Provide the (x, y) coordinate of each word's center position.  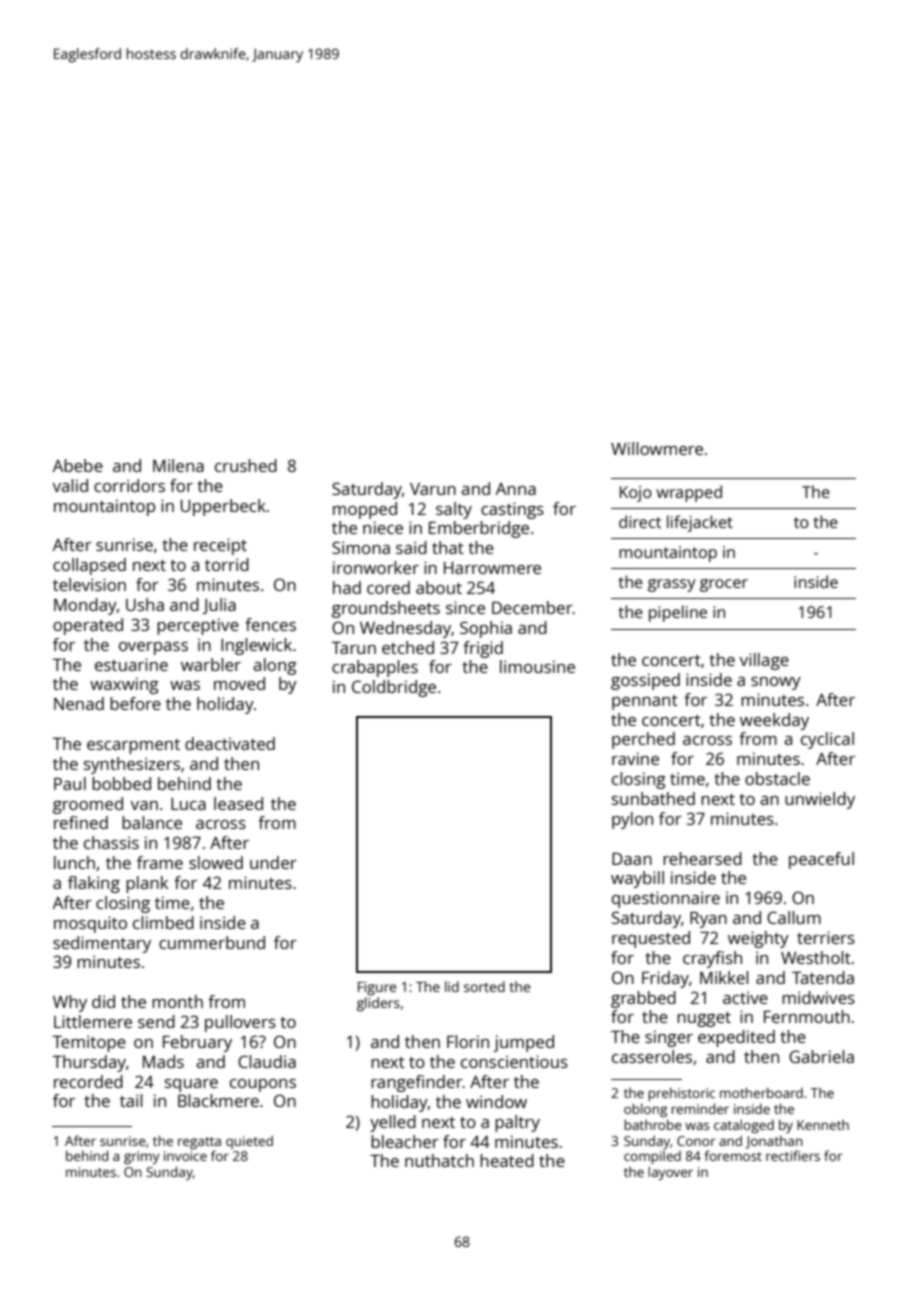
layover (670, 1173)
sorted (484, 986)
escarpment (133, 746)
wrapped (689, 493)
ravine (635, 758)
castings (512, 510)
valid (70, 485)
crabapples (375, 668)
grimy (142, 1157)
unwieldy (820, 800)
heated (507, 1160)
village (764, 661)
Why (70, 1003)
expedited (736, 1038)
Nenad (79, 703)
